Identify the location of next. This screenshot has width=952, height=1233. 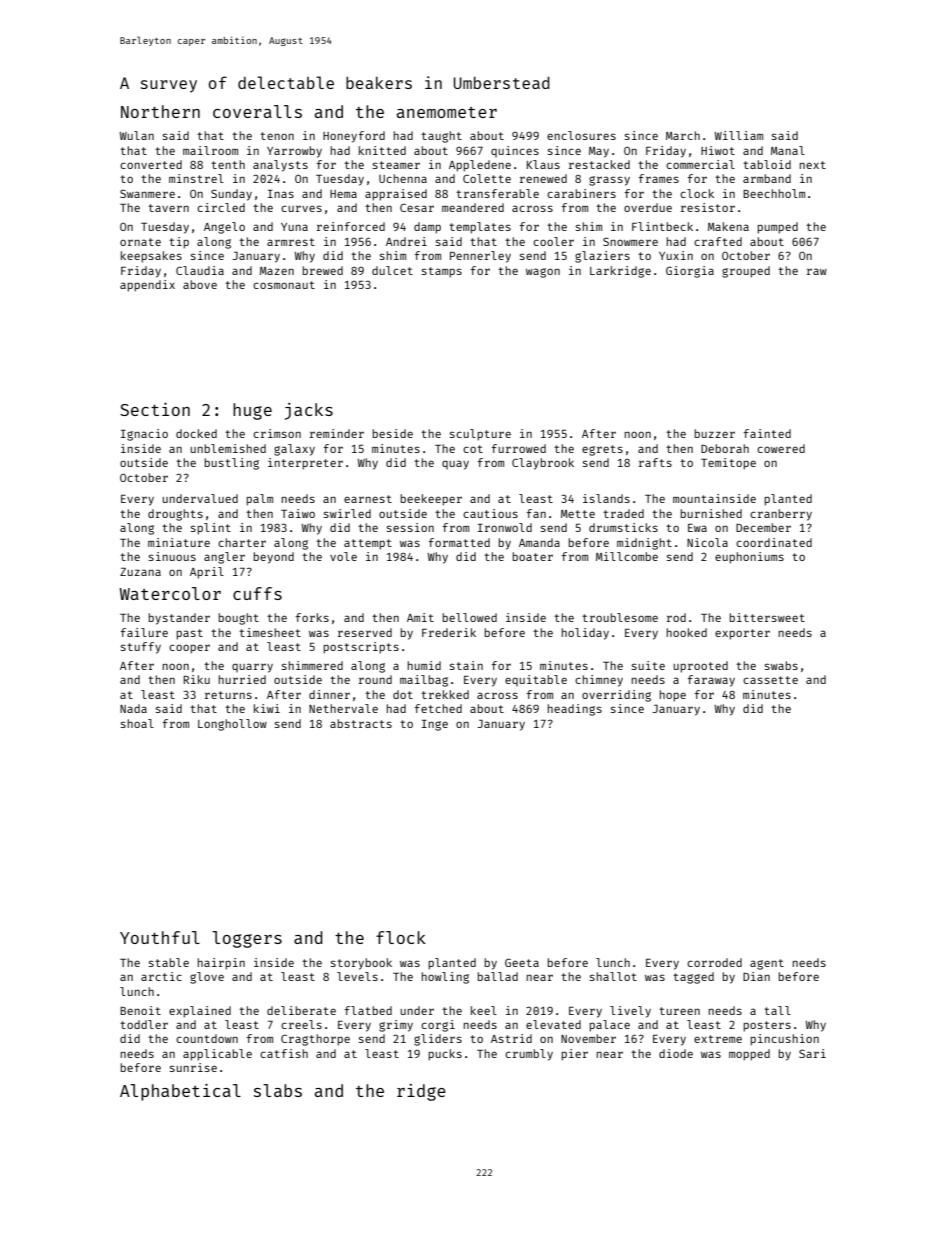
(812, 165).
